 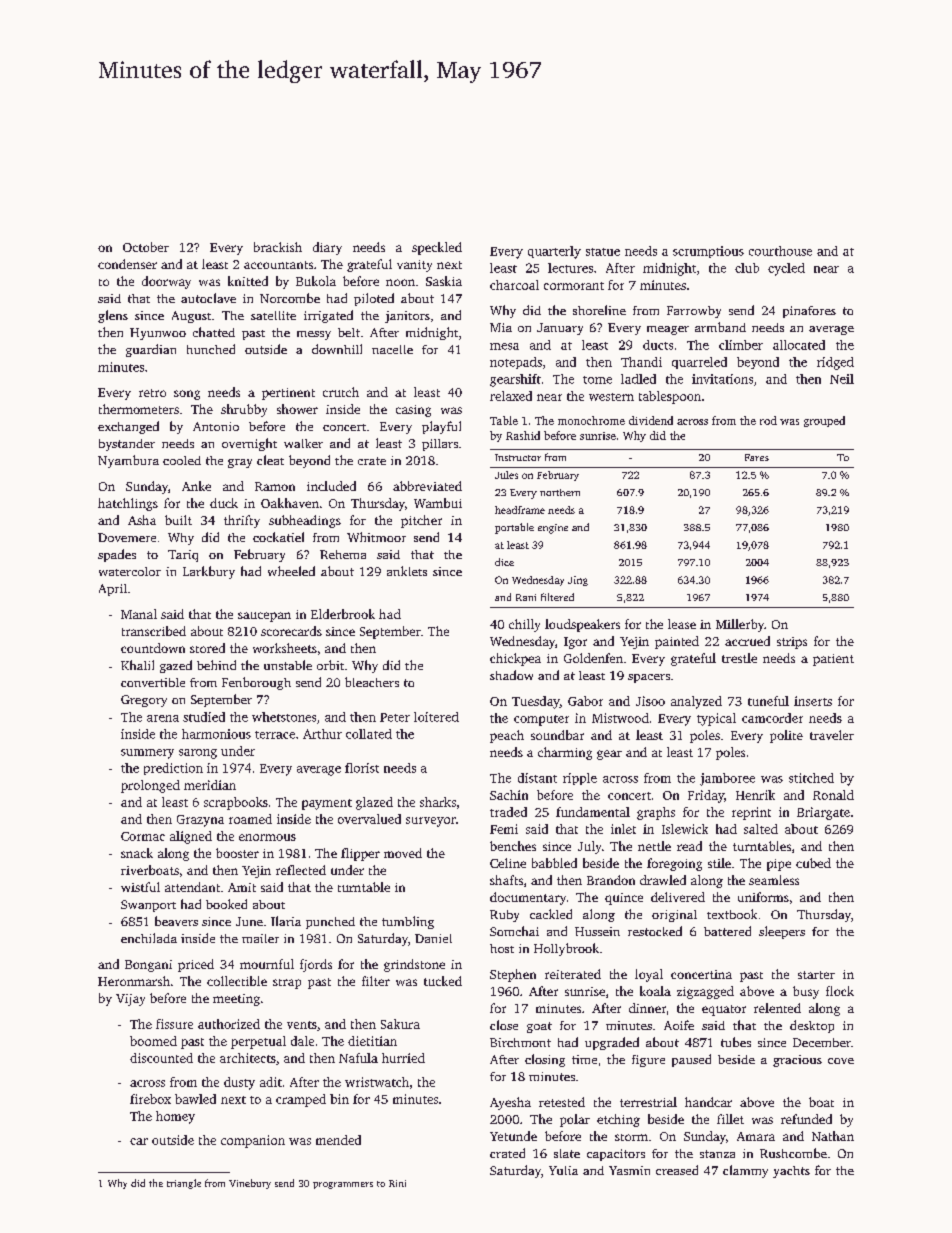 I want to click on diary, so click(x=327, y=248).
